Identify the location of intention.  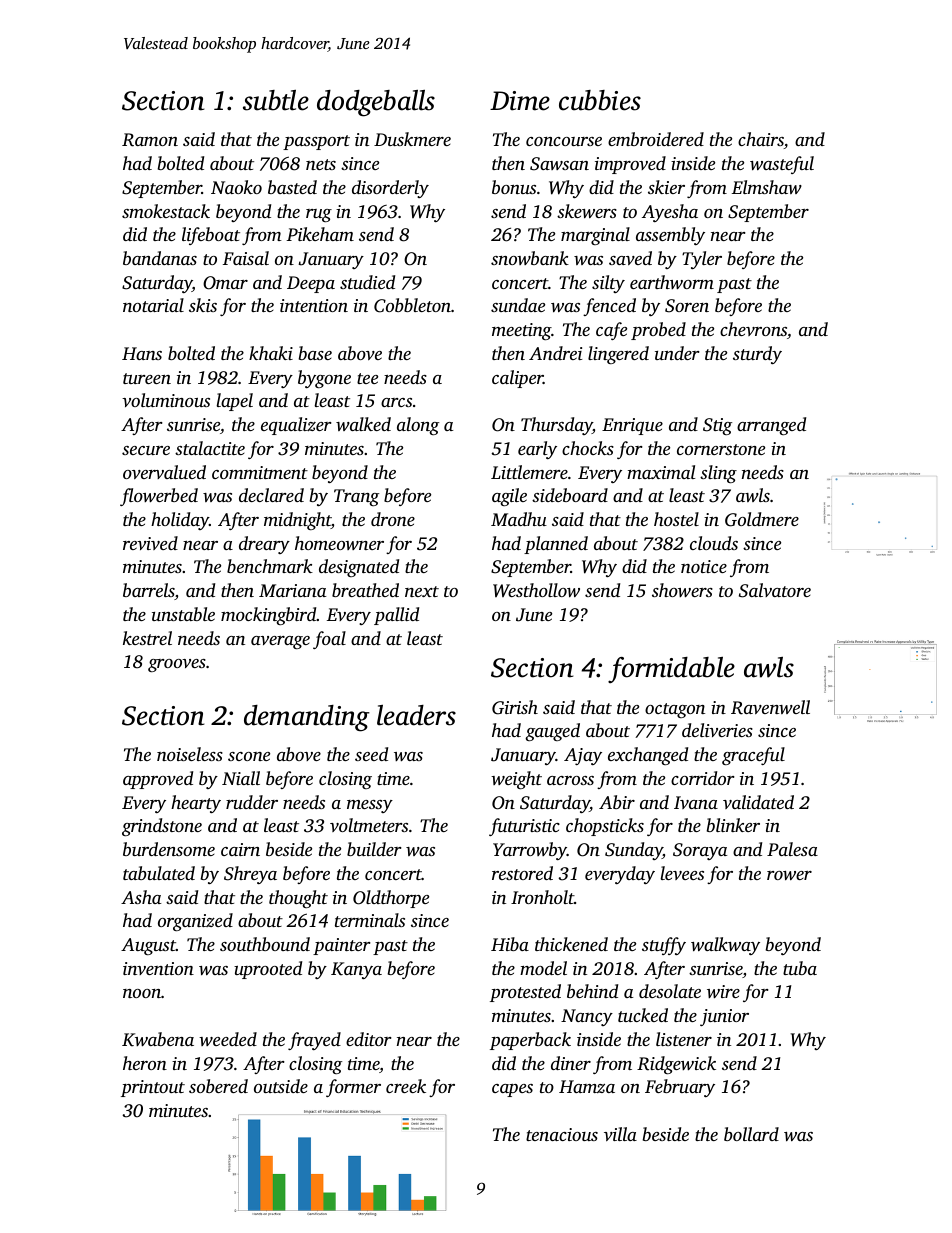
(314, 305).
